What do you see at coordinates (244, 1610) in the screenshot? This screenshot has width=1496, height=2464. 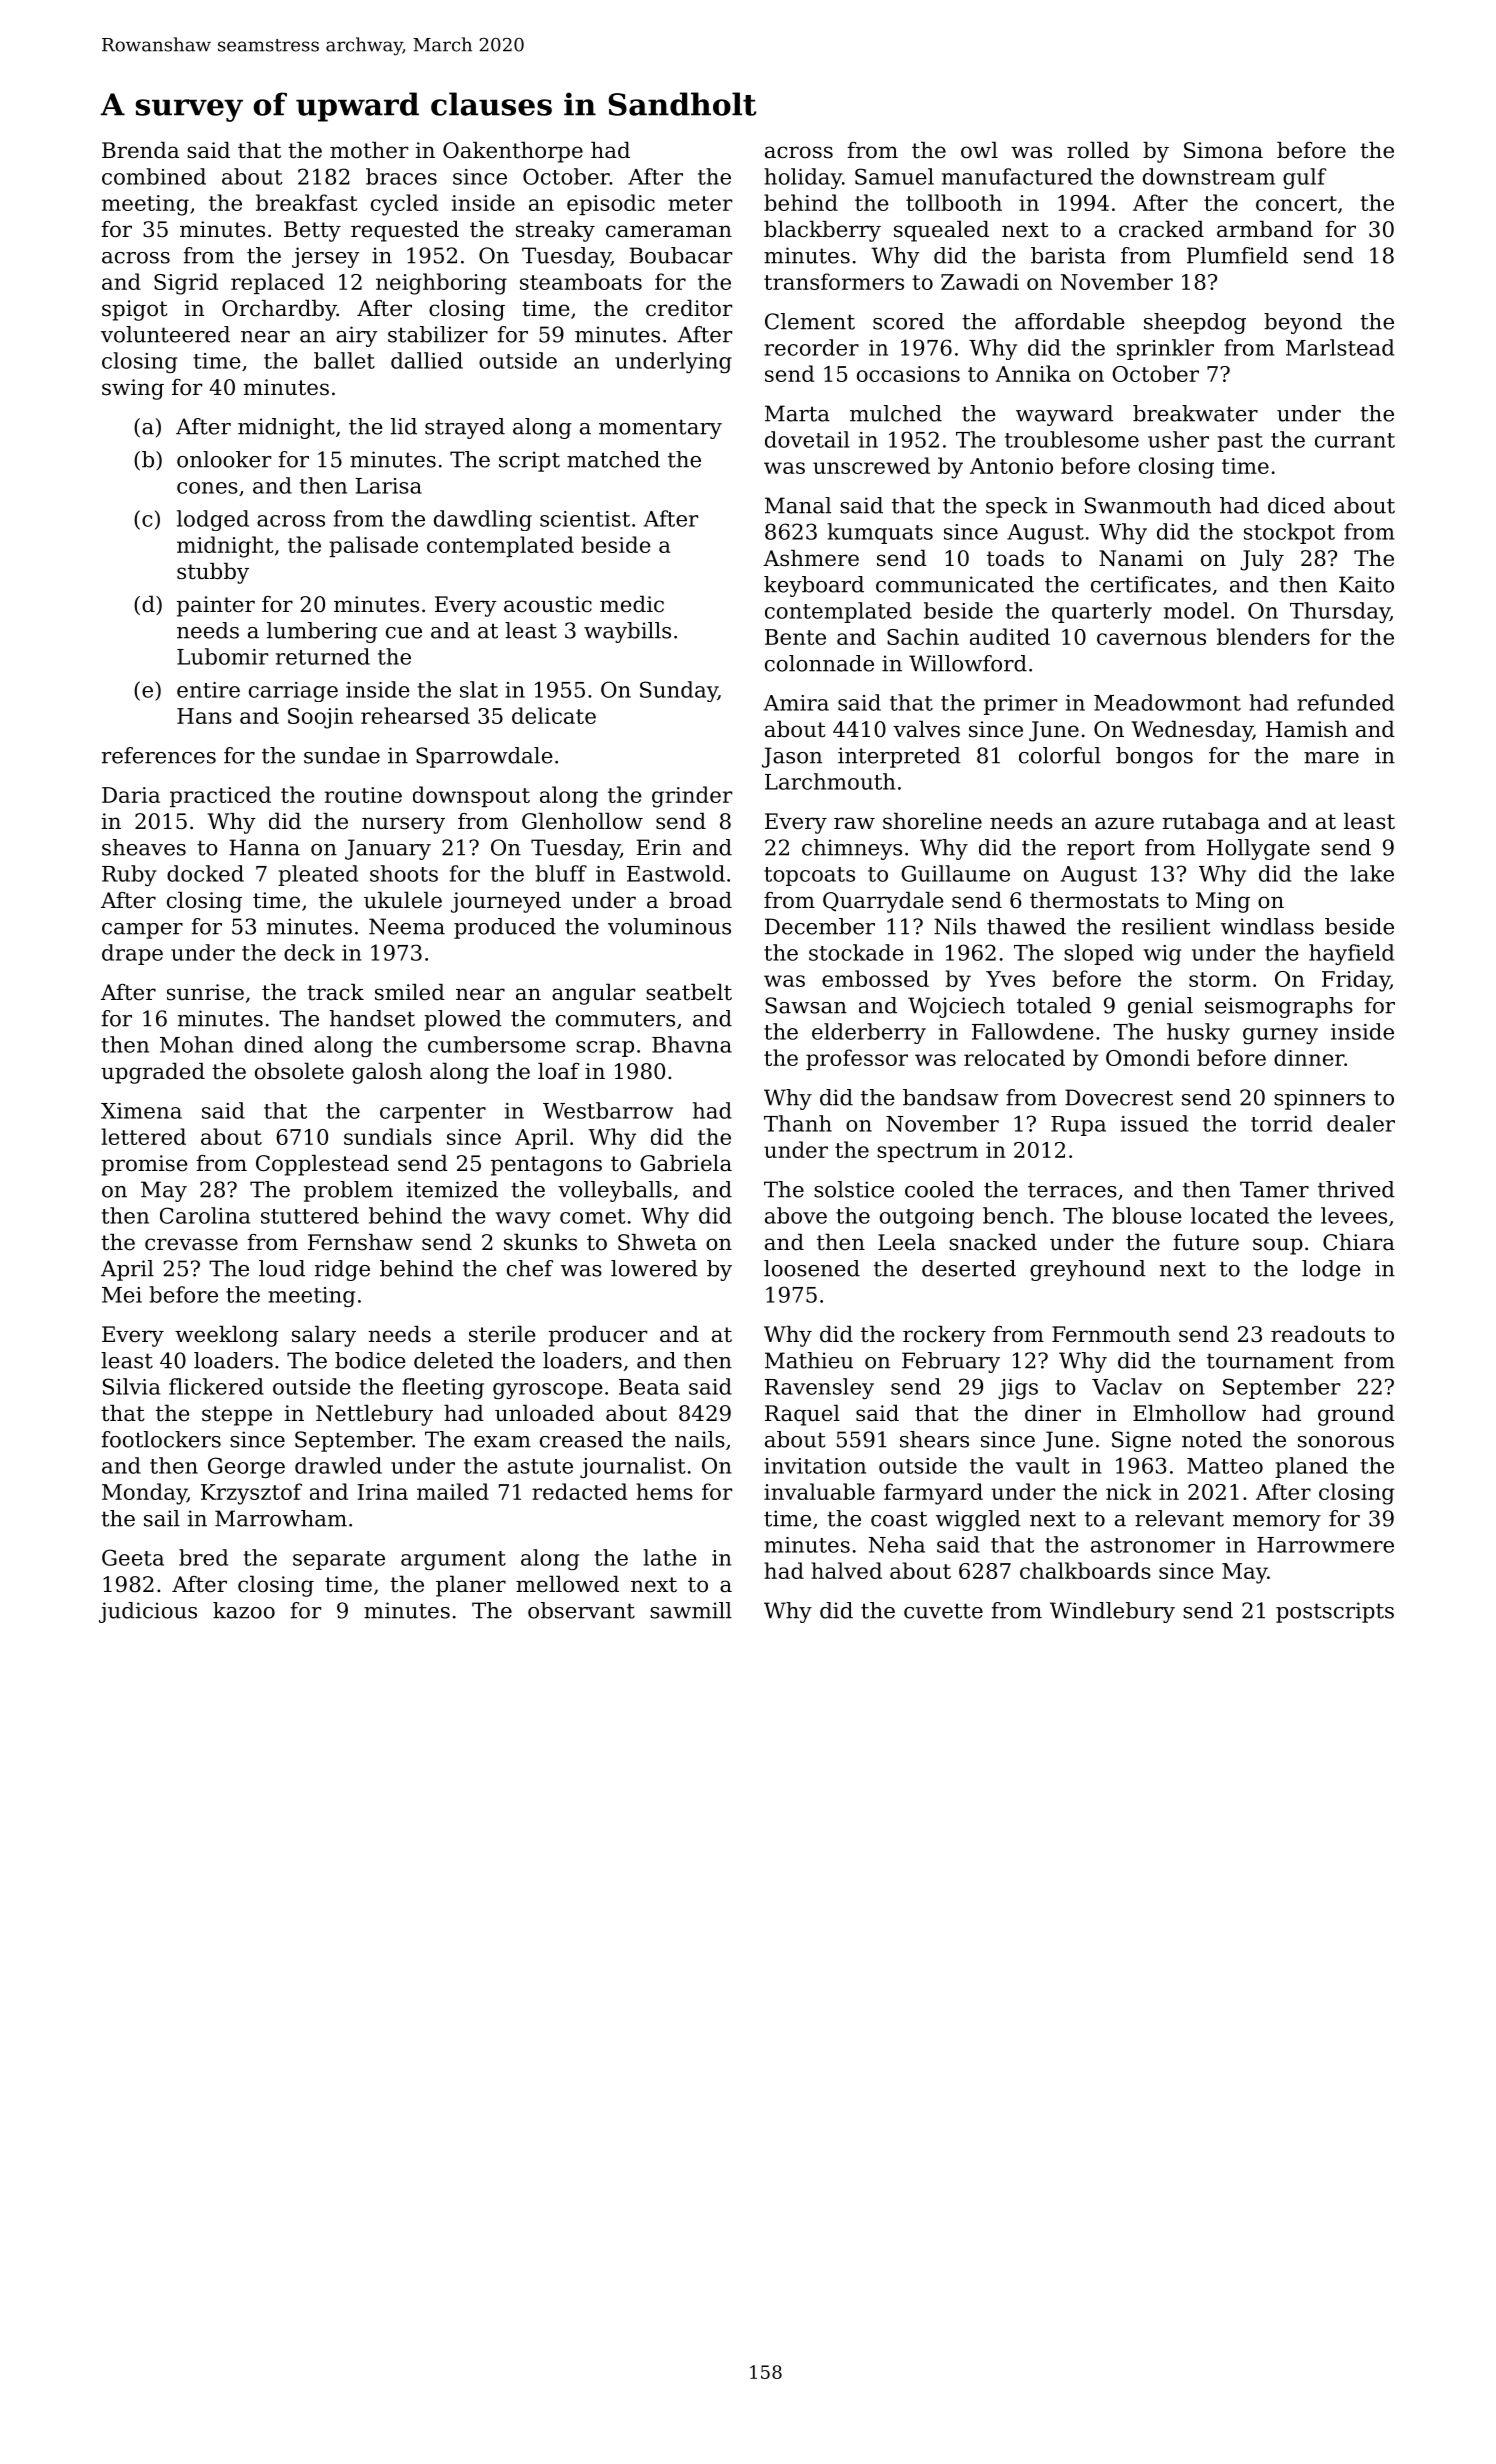 I see `kazoo` at bounding box center [244, 1610].
